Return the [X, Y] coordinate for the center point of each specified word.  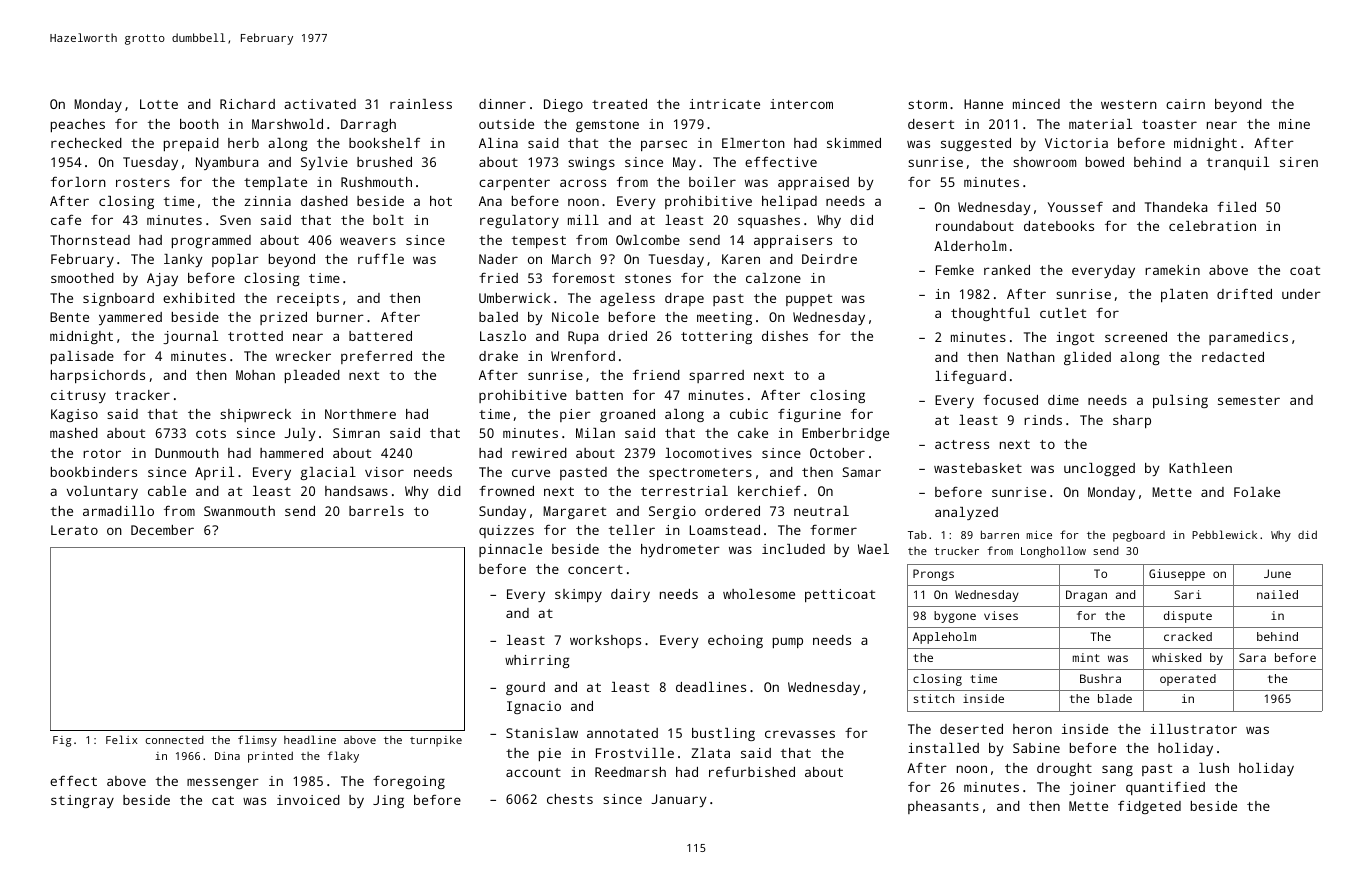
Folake [1257, 492]
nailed [1277, 594]
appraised [813, 183]
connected [174, 739]
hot [441, 201]
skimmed [854, 143]
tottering [716, 337]
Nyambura [227, 163]
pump [788, 642]
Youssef [1075, 207]
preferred [376, 357]
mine [1294, 124]
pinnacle [510, 550]
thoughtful [990, 314]
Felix [121, 739]
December [162, 530]
